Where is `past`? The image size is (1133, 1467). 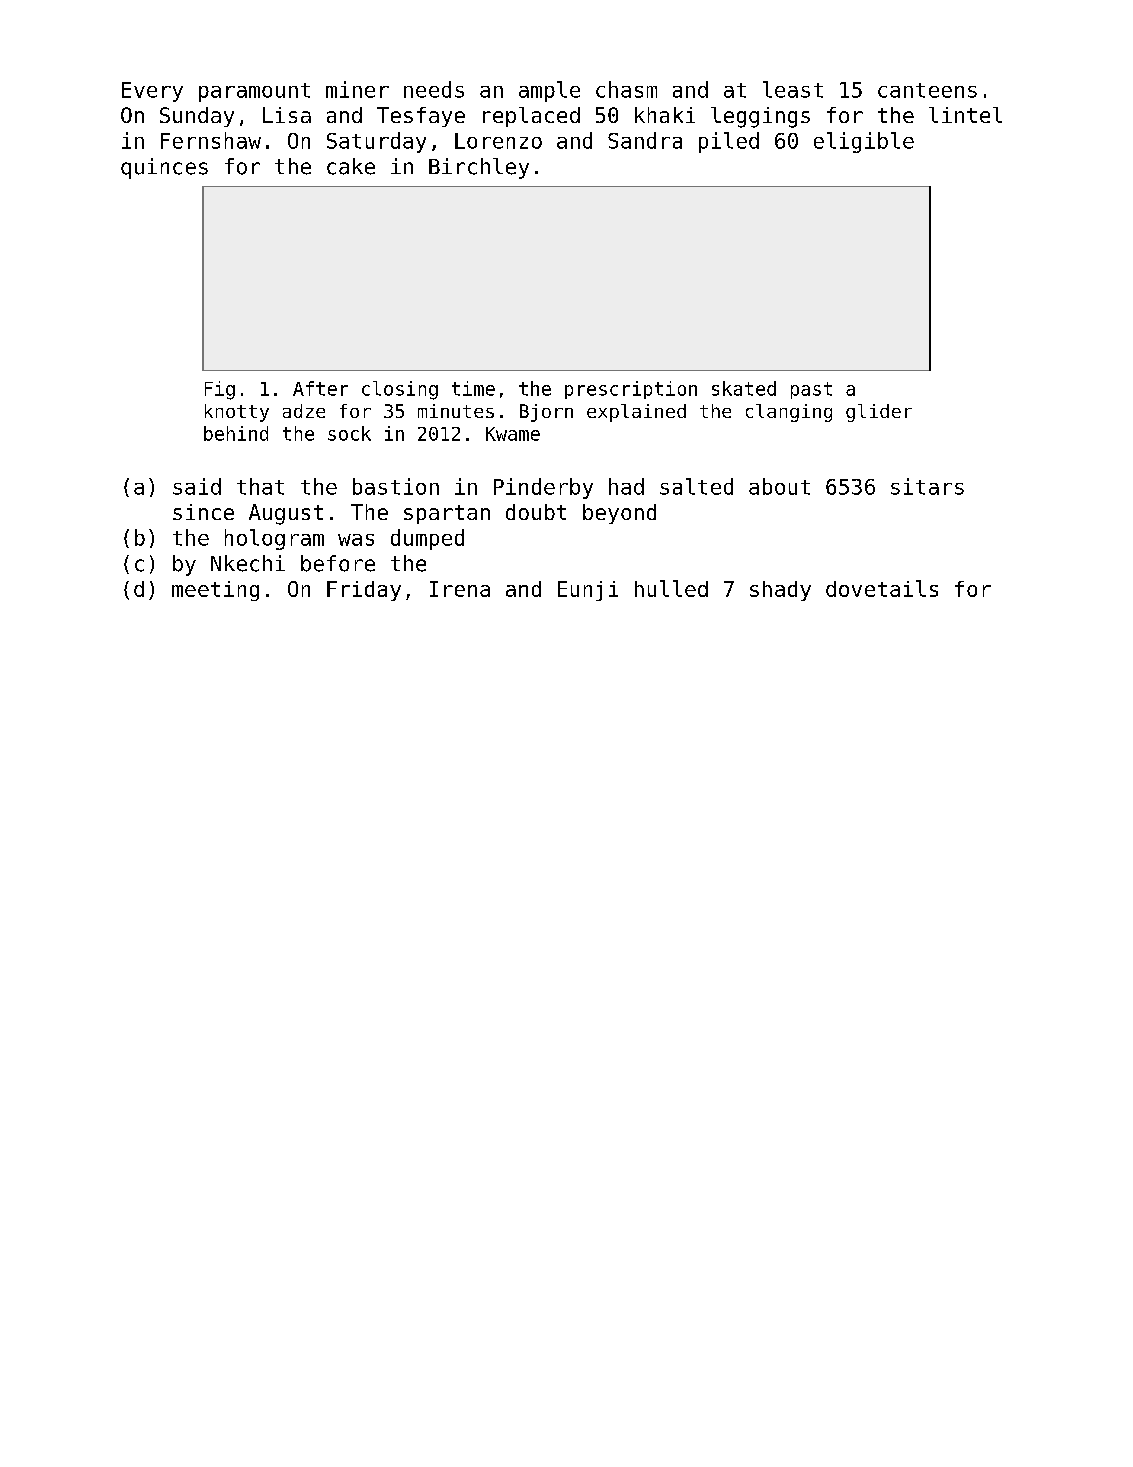 past is located at coordinates (811, 390).
